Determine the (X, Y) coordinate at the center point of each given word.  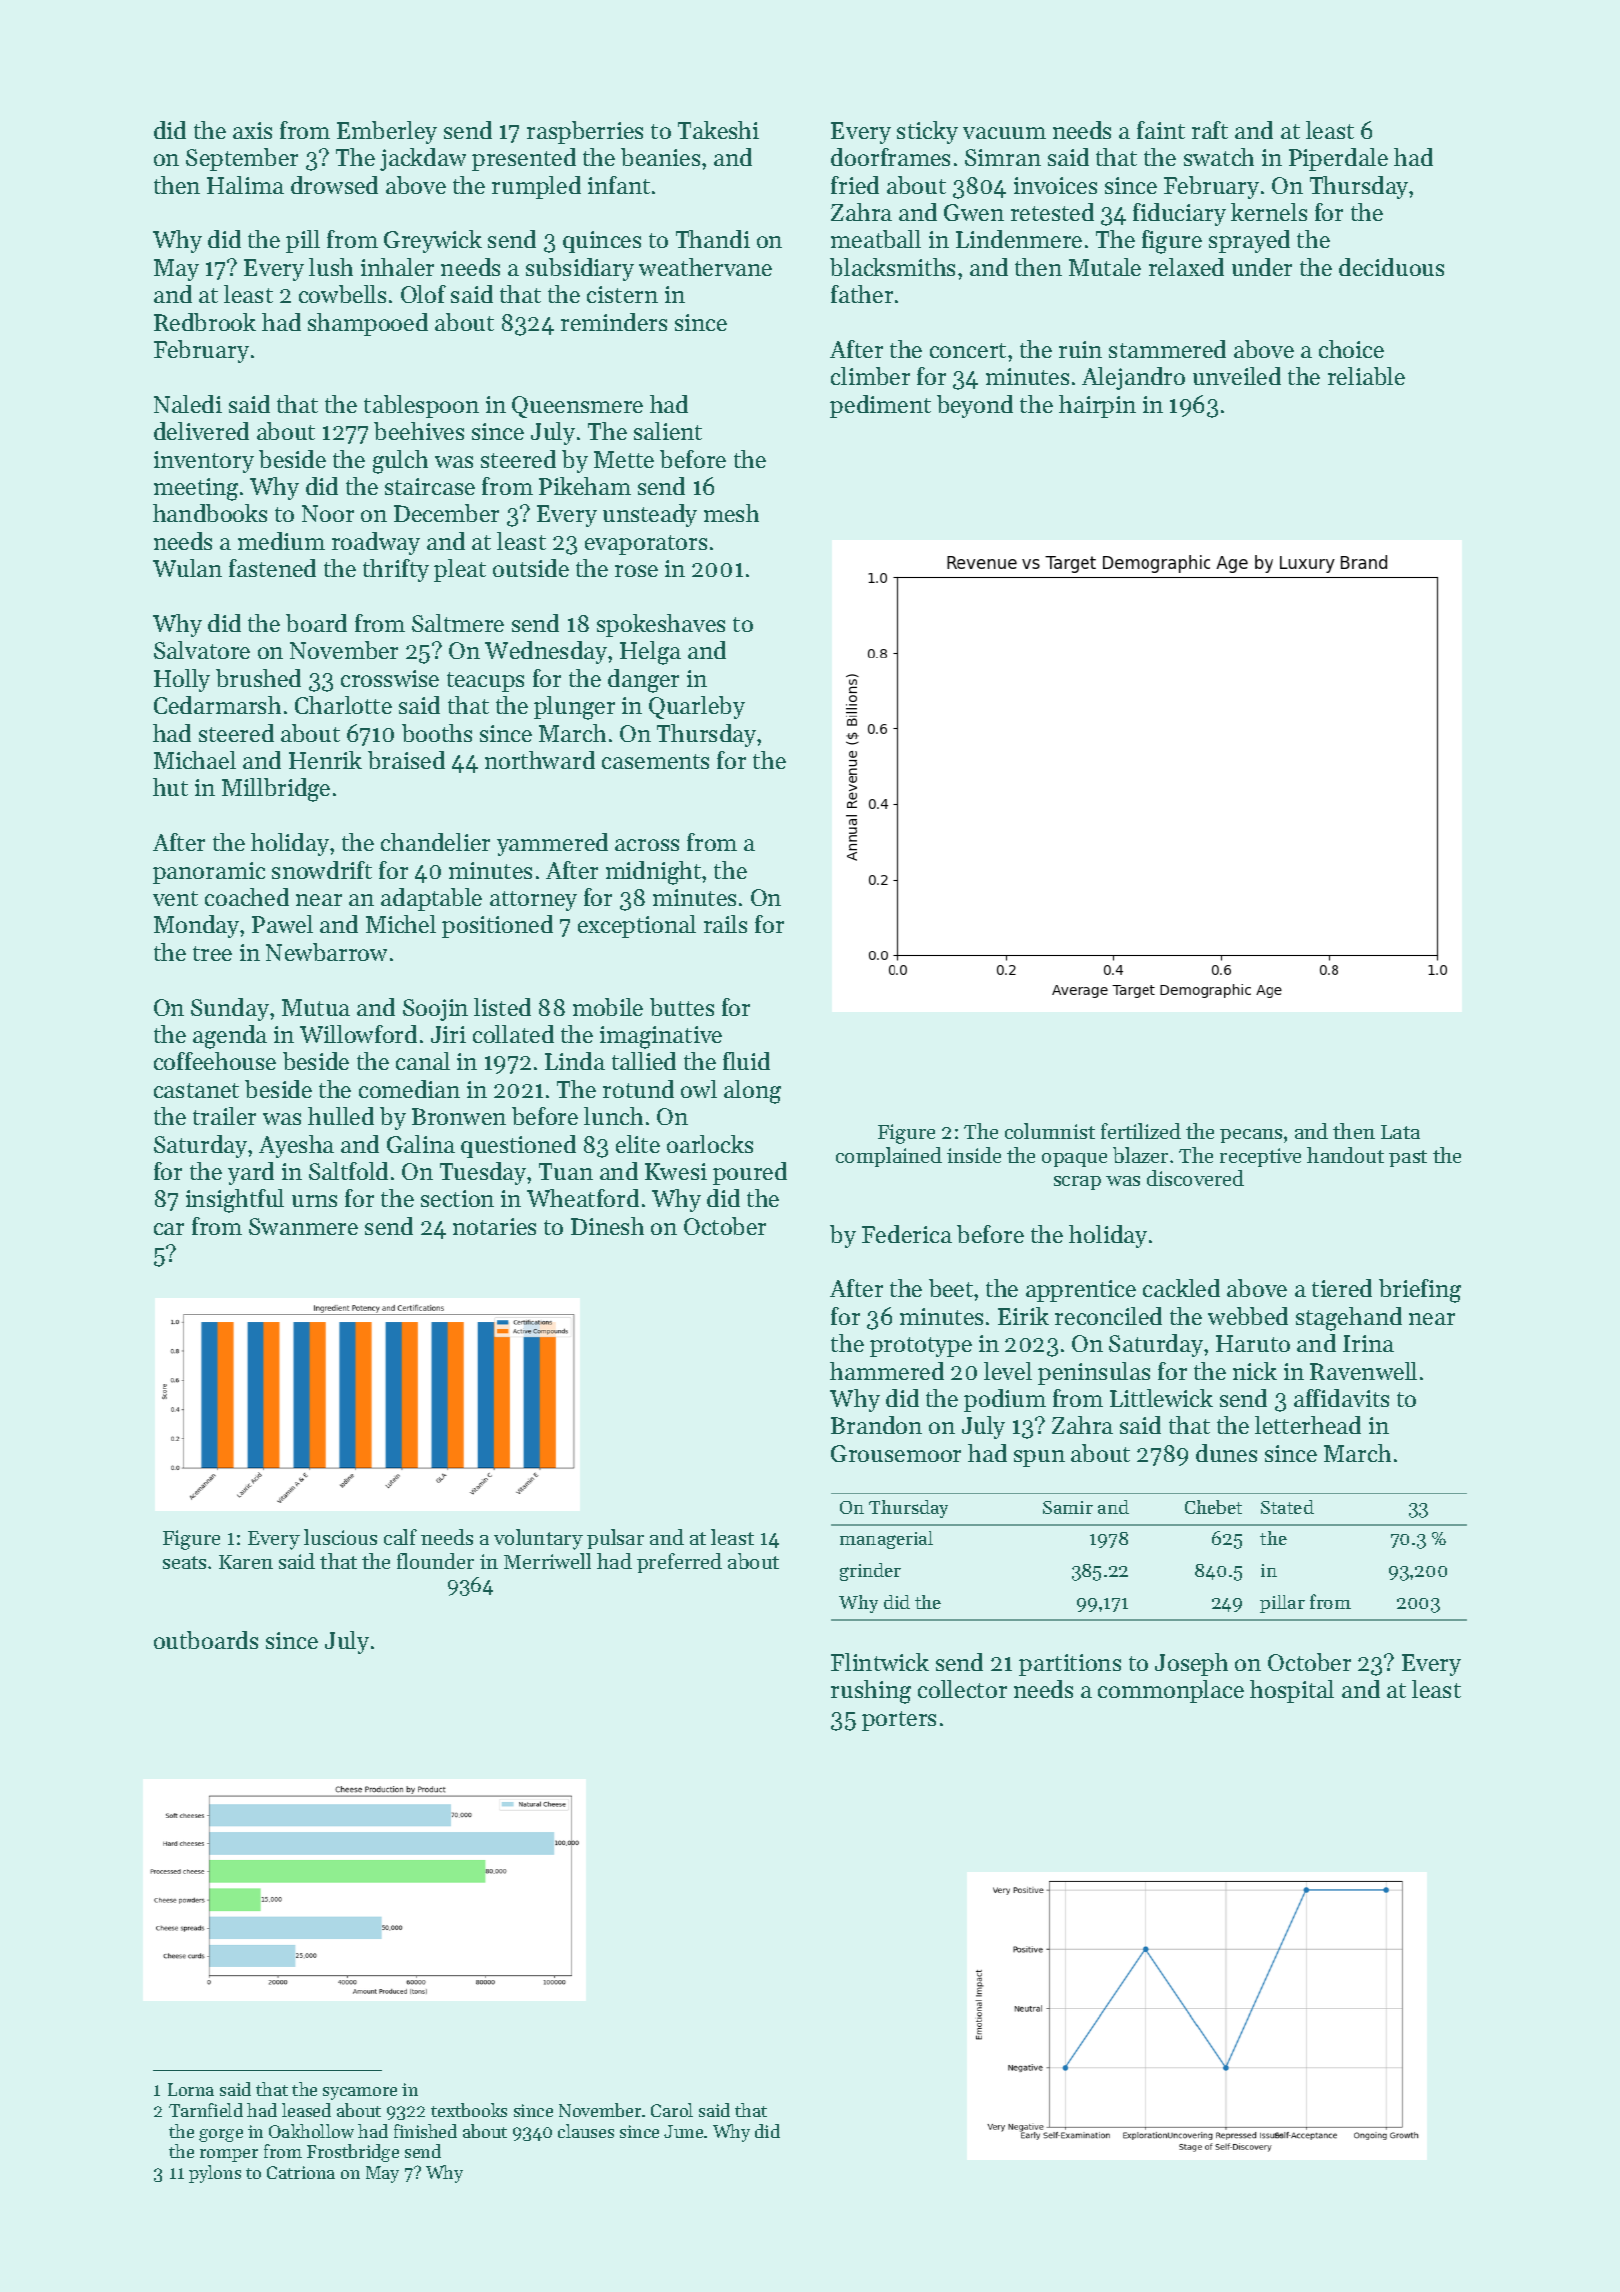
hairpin (1097, 406)
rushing (871, 1692)
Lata (1400, 1132)
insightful (235, 1201)
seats (184, 1562)
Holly (182, 680)
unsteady (650, 515)
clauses (586, 2131)
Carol (672, 2110)
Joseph (1191, 1664)
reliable (1366, 376)
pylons (215, 2174)
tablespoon (421, 406)
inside (974, 1155)
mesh (731, 513)
